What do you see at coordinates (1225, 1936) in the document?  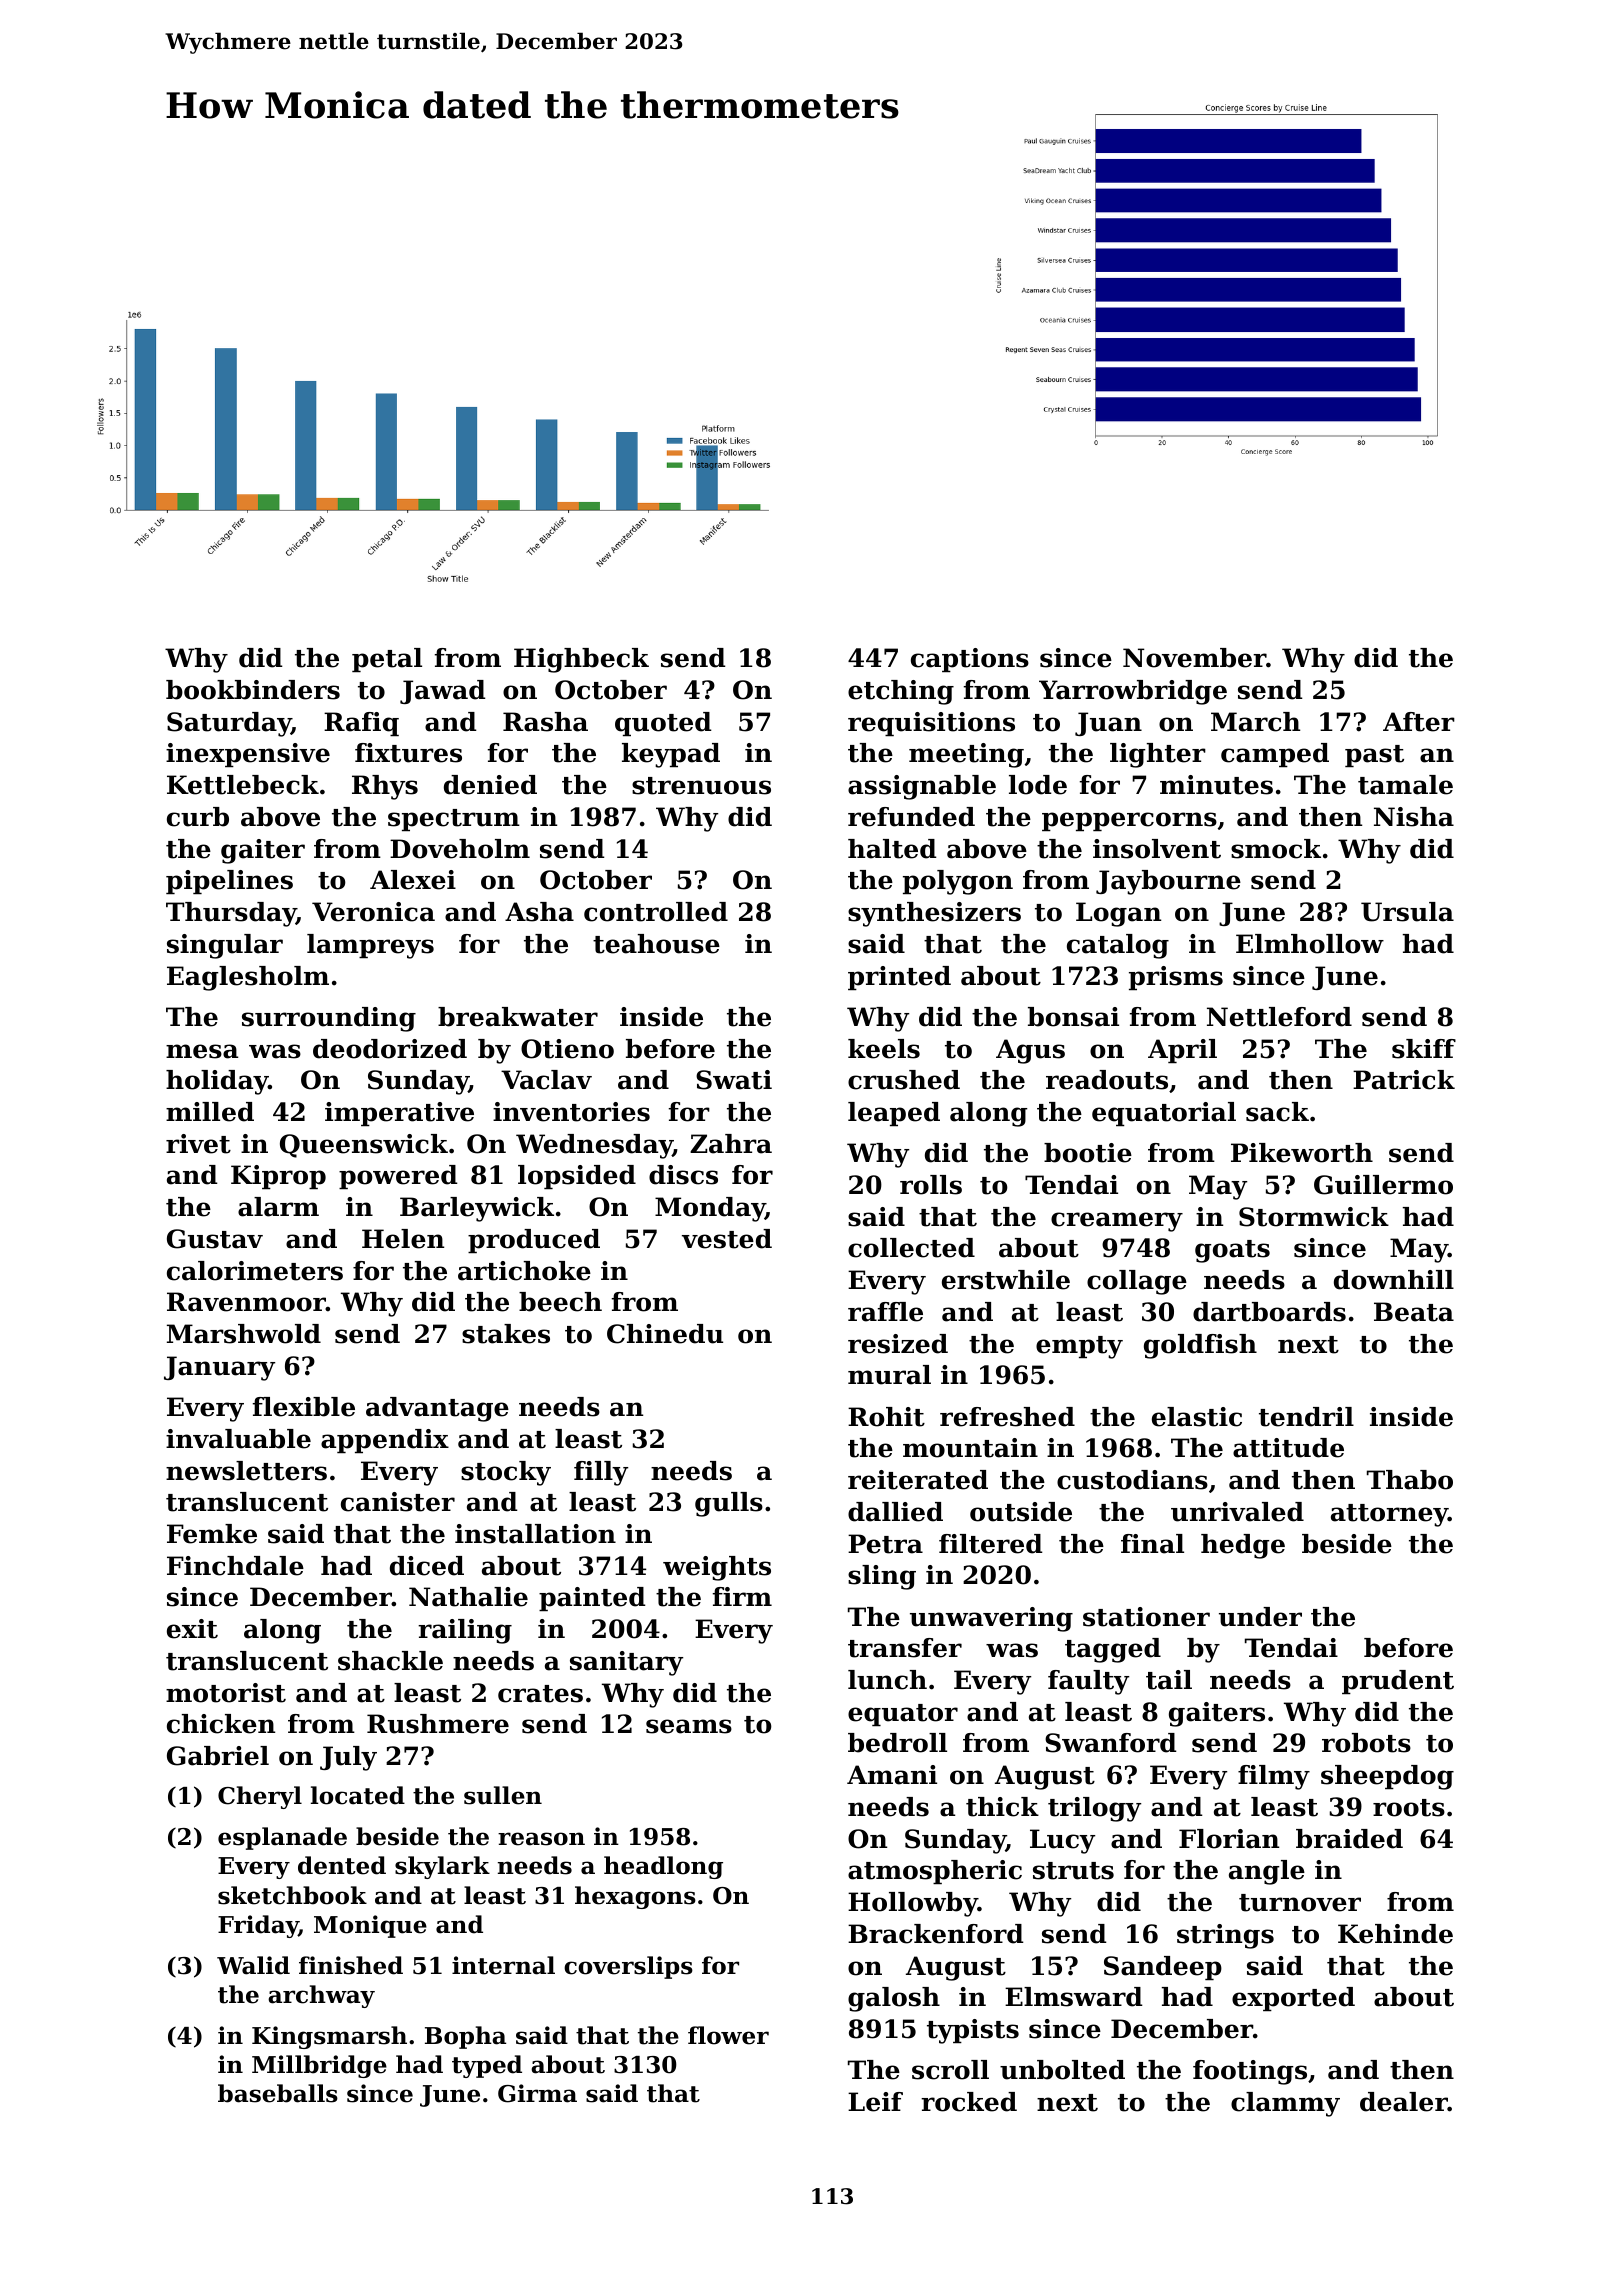 I see `strings` at bounding box center [1225, 1936].
